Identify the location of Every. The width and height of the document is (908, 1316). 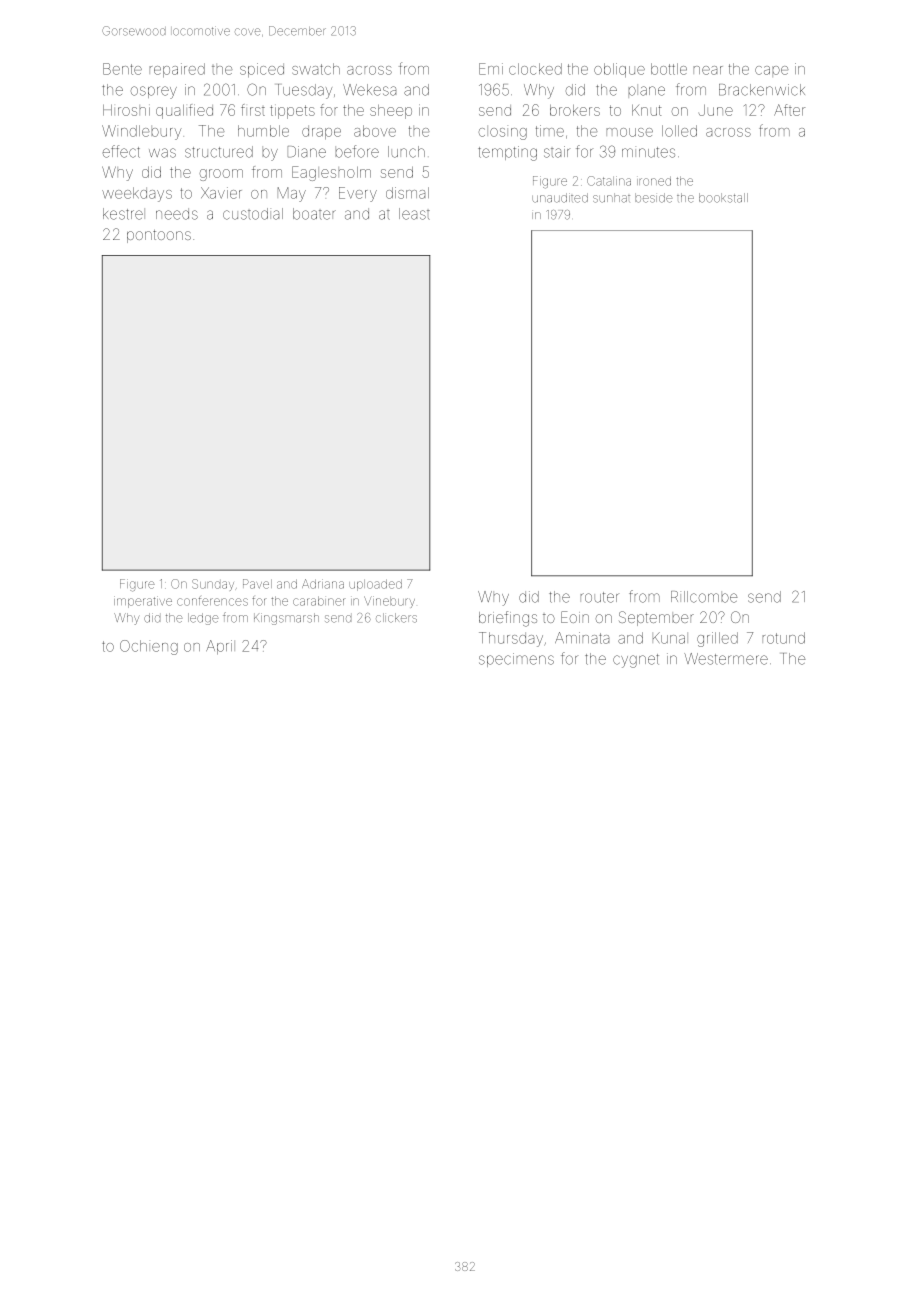
(358, 194).
